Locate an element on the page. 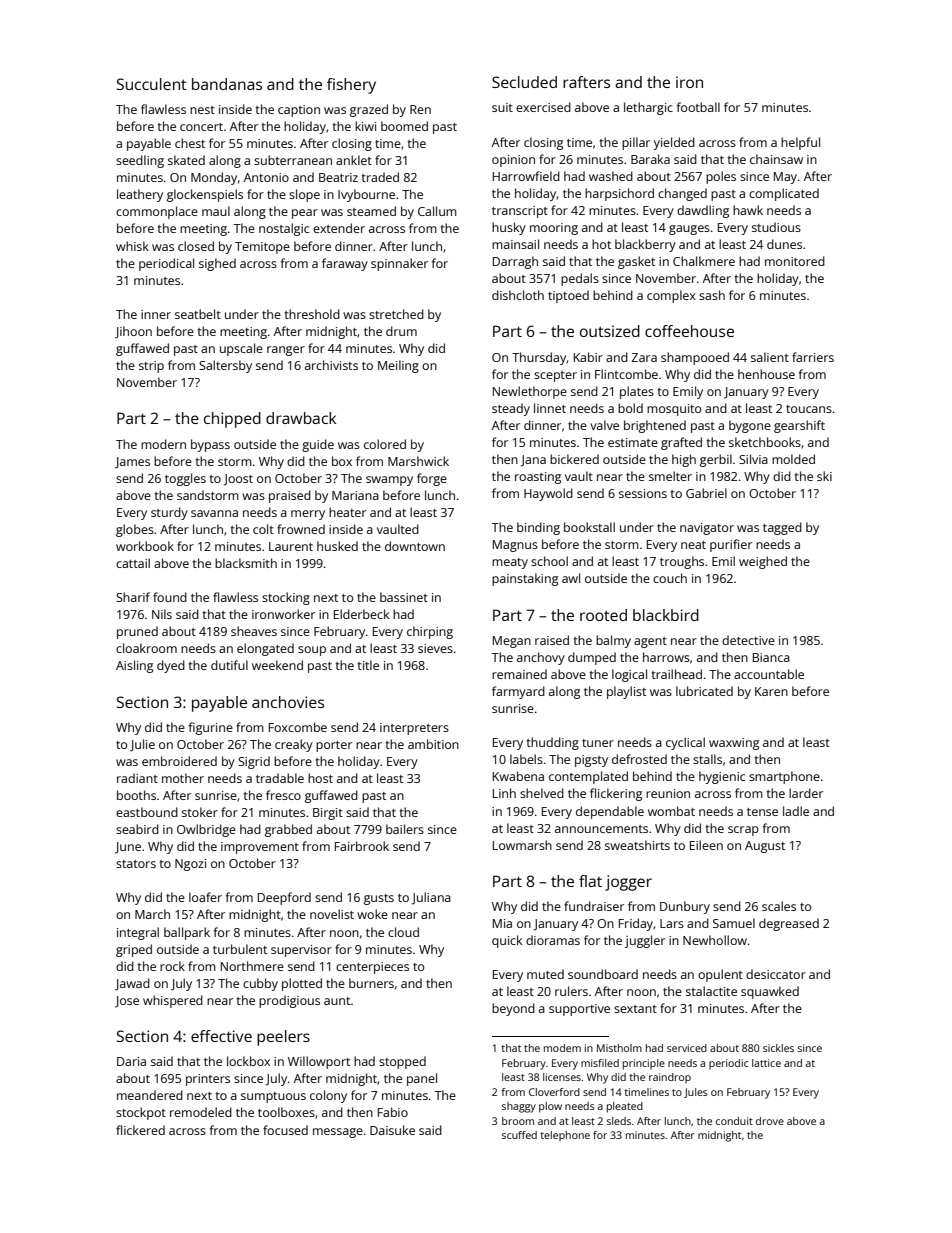 This image has width=952, height=1233. exercised is located at coordinates (543, 107).
